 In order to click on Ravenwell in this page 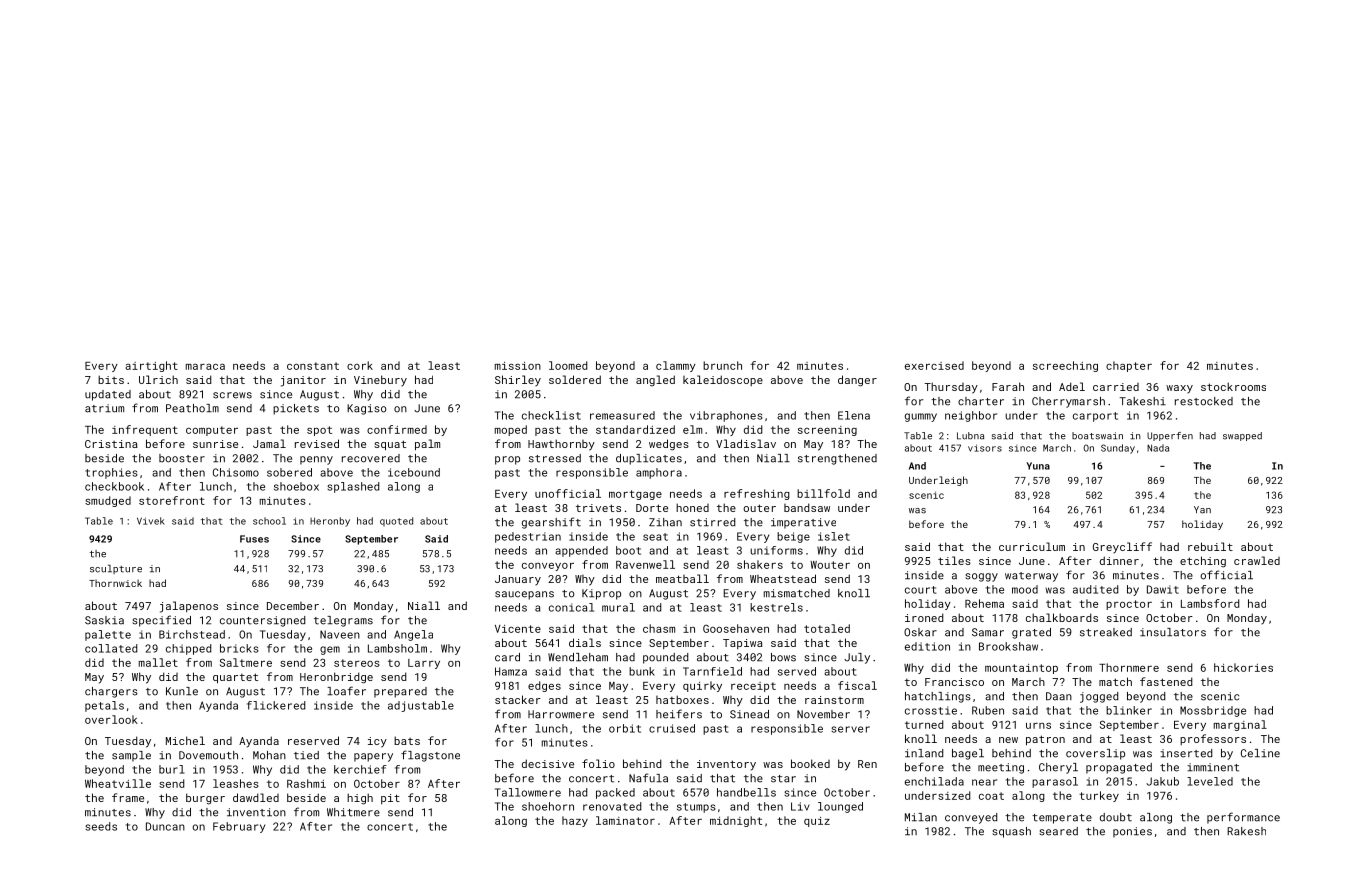, I will do `click(645, 564)`.
